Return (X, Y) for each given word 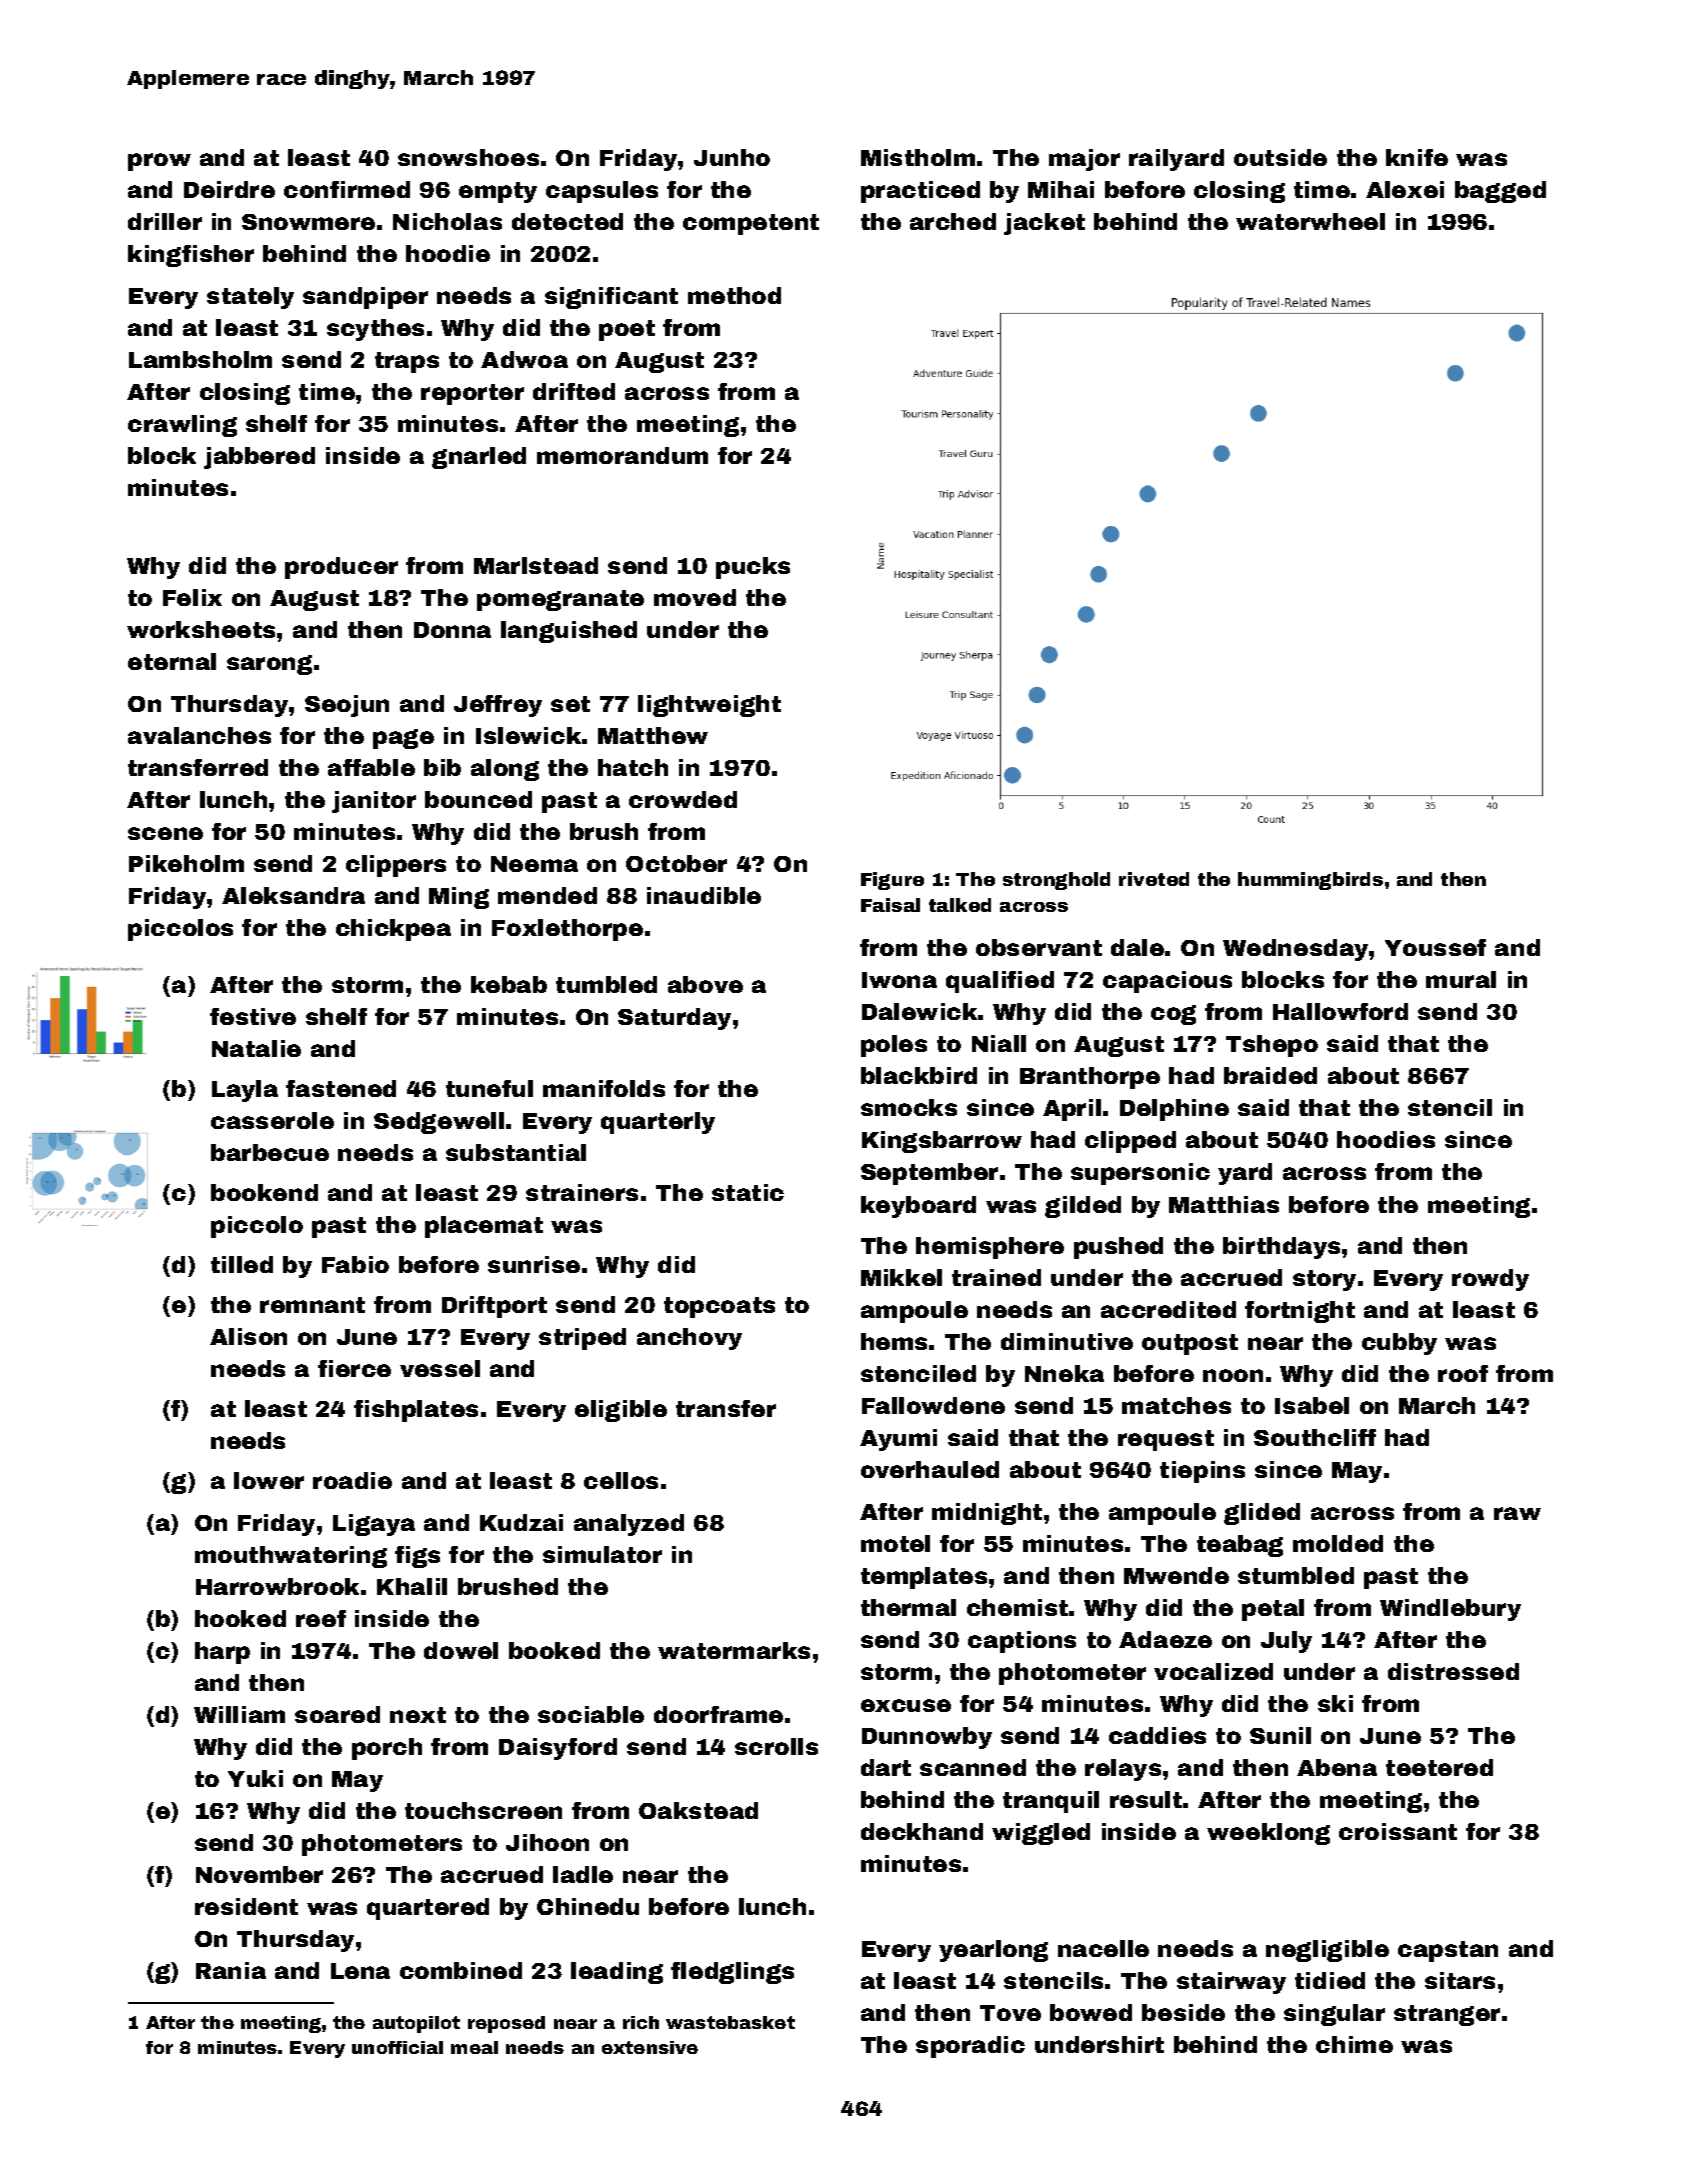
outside (1280, 157)
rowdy (1490, 1280)
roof (1463, 1373)
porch (387, 1749)
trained (996, 1277)
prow (159, 162)
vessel (440, 1368)
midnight (987, 1514)
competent (751, 224)
